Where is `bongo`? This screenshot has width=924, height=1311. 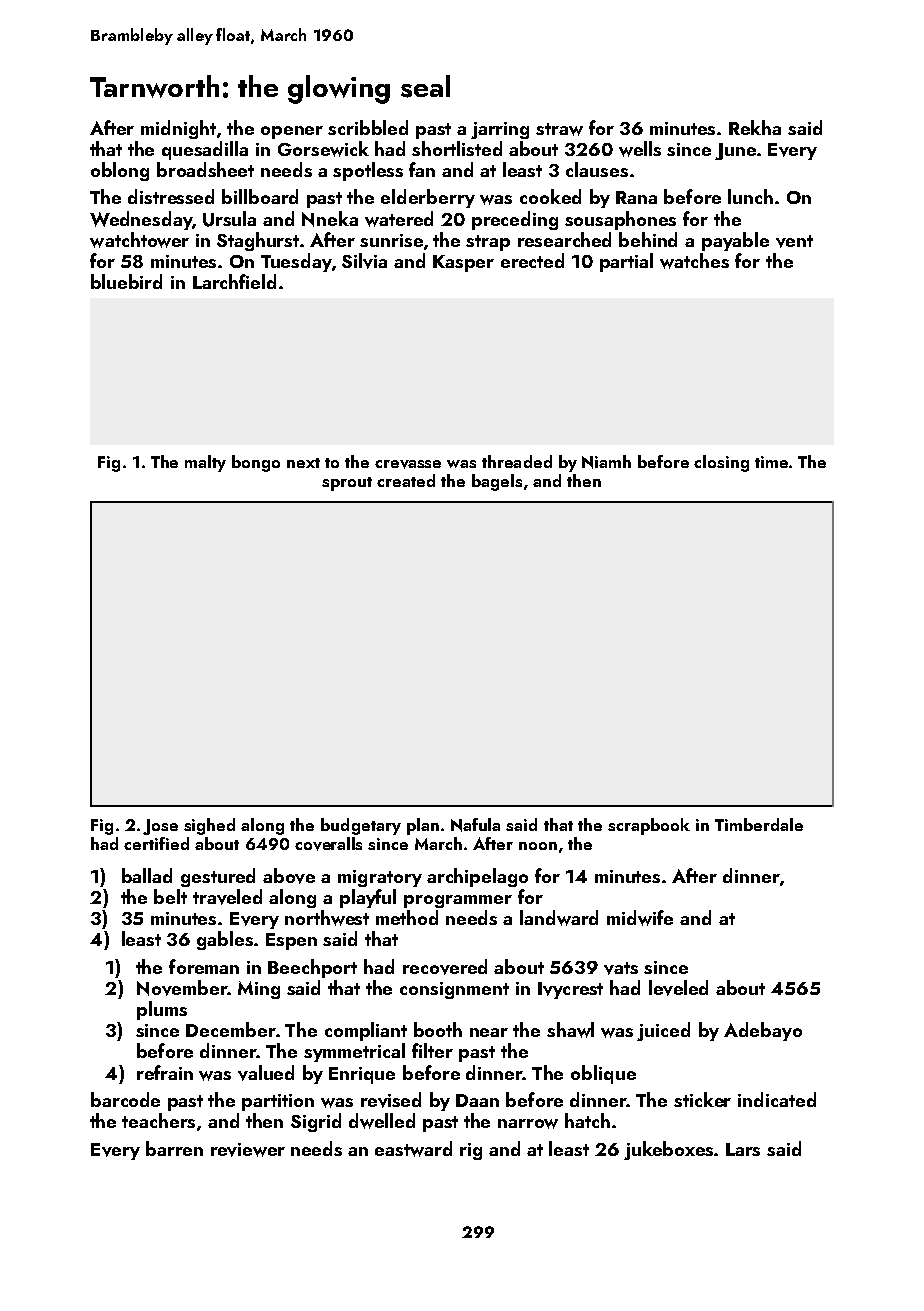 bongo is located at coordinates (256, 463).
